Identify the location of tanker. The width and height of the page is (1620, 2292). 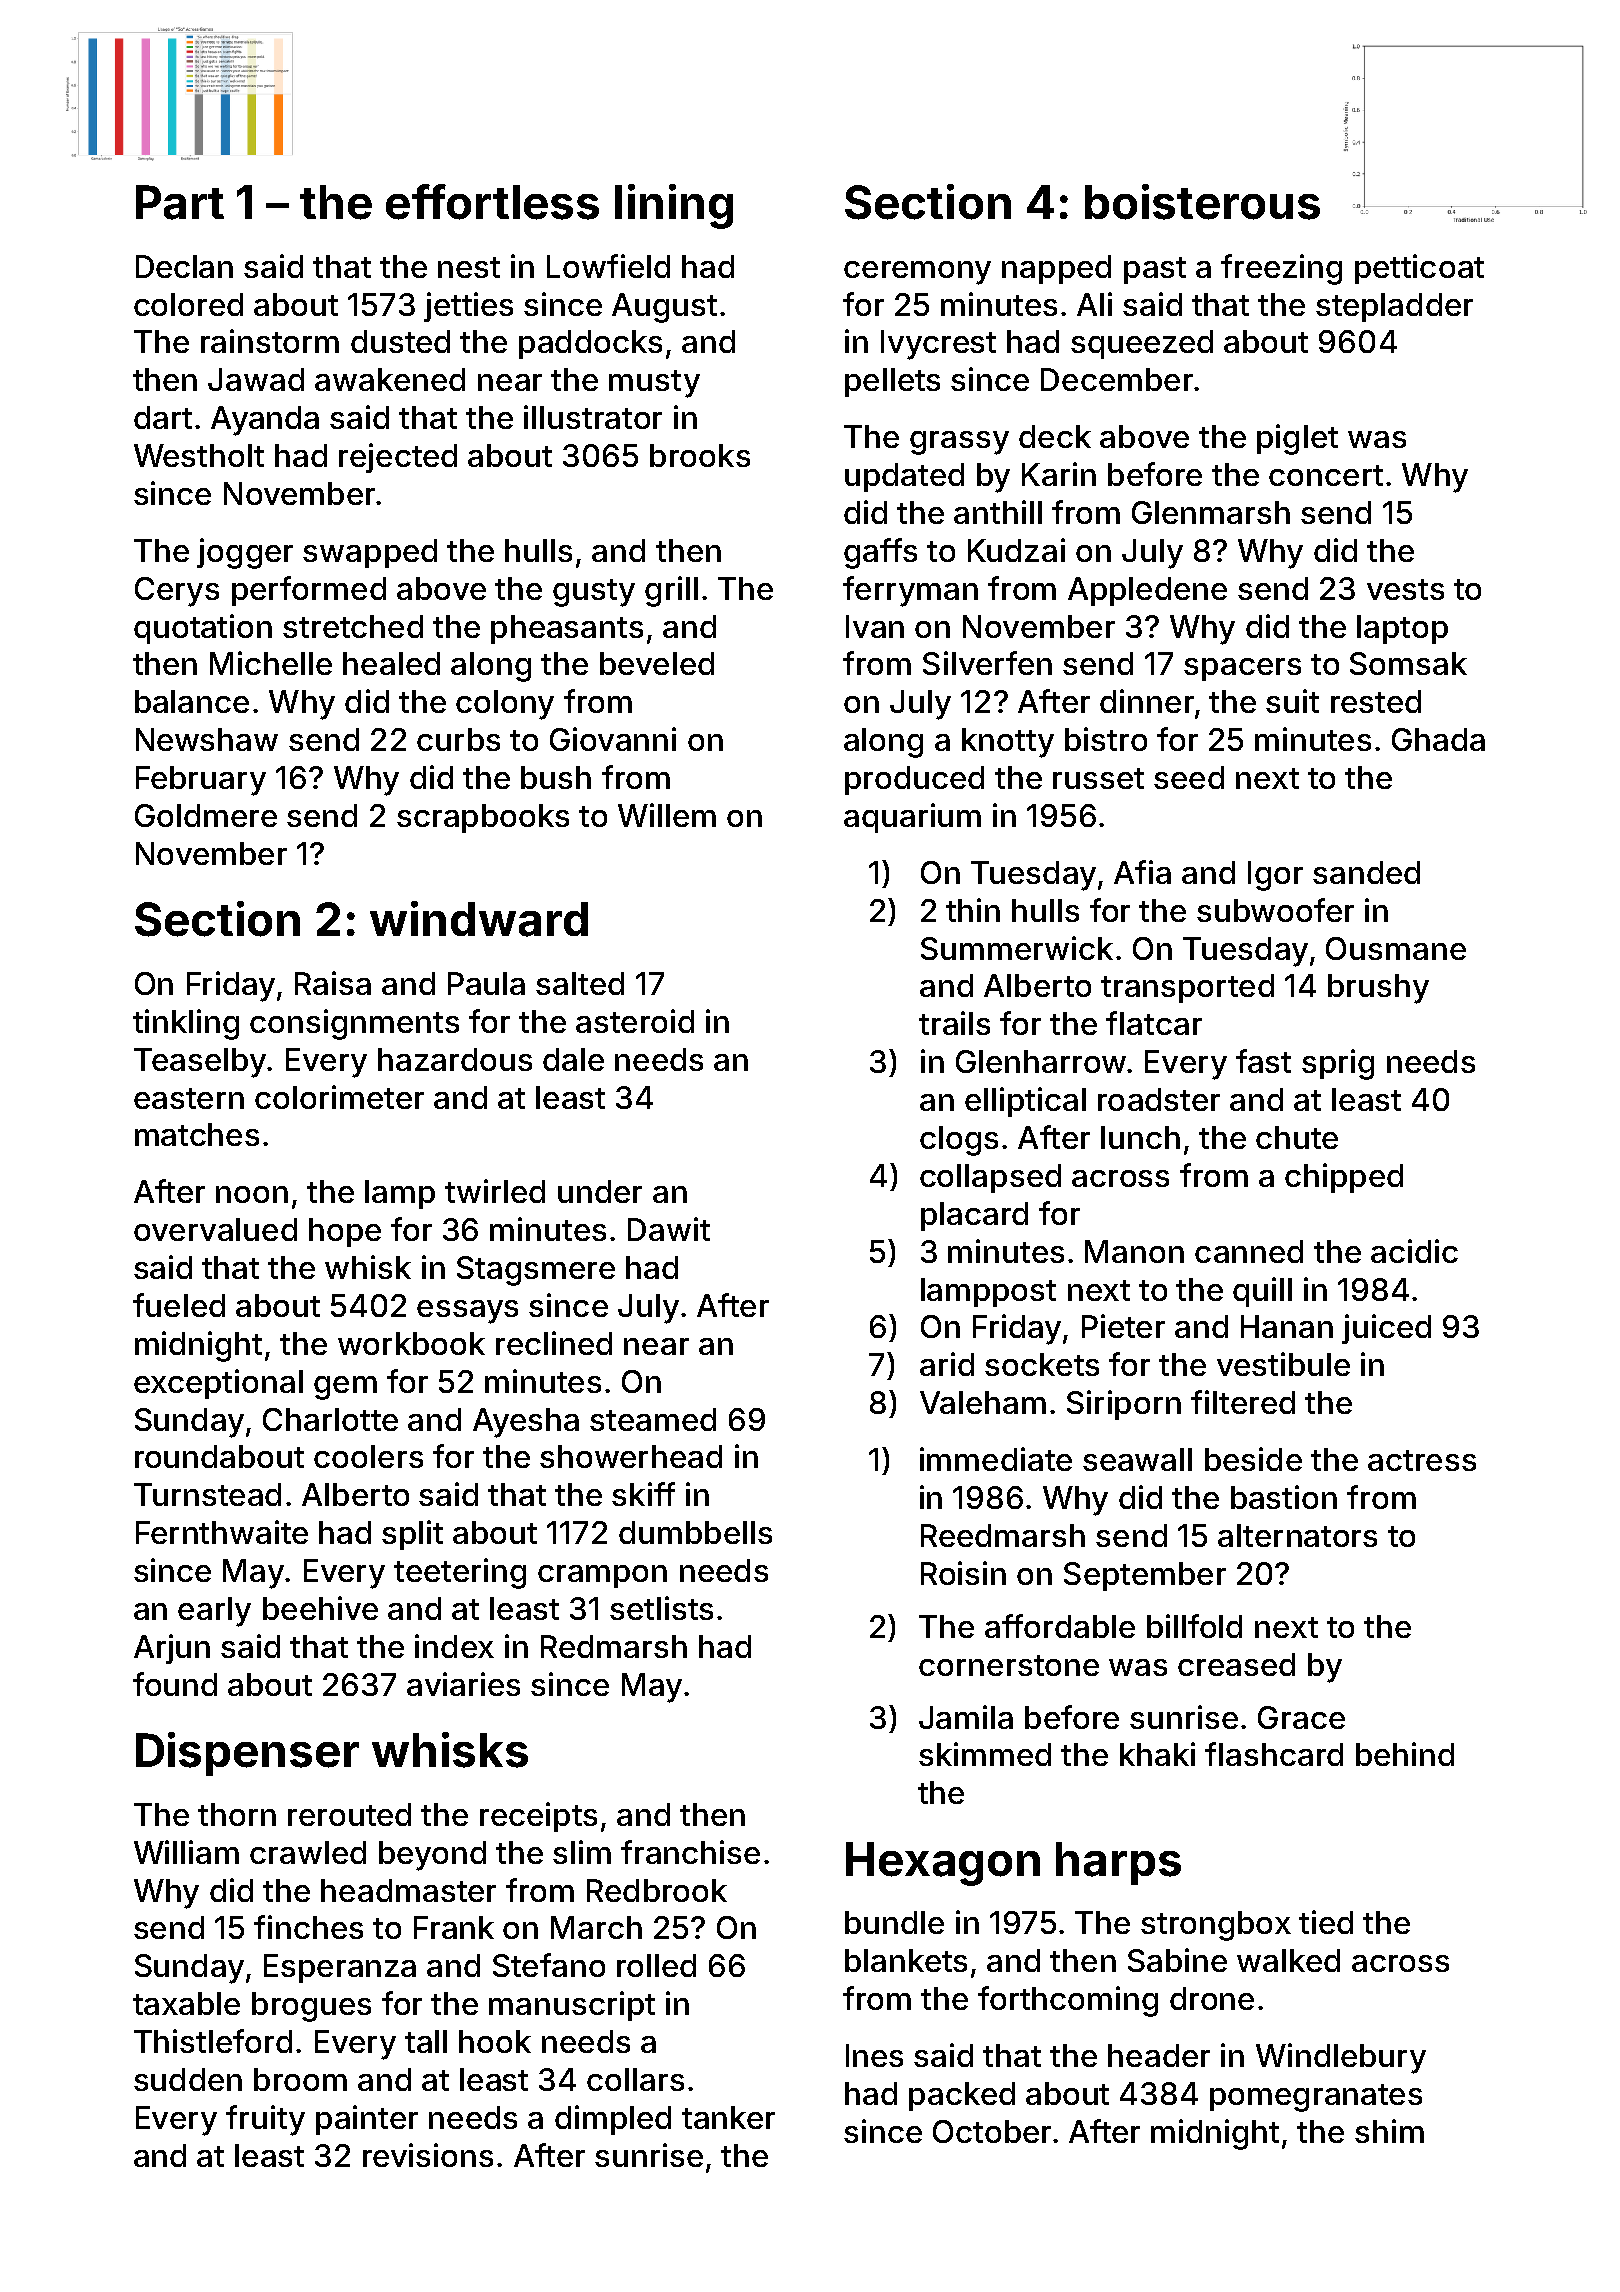
(728, 2117).
